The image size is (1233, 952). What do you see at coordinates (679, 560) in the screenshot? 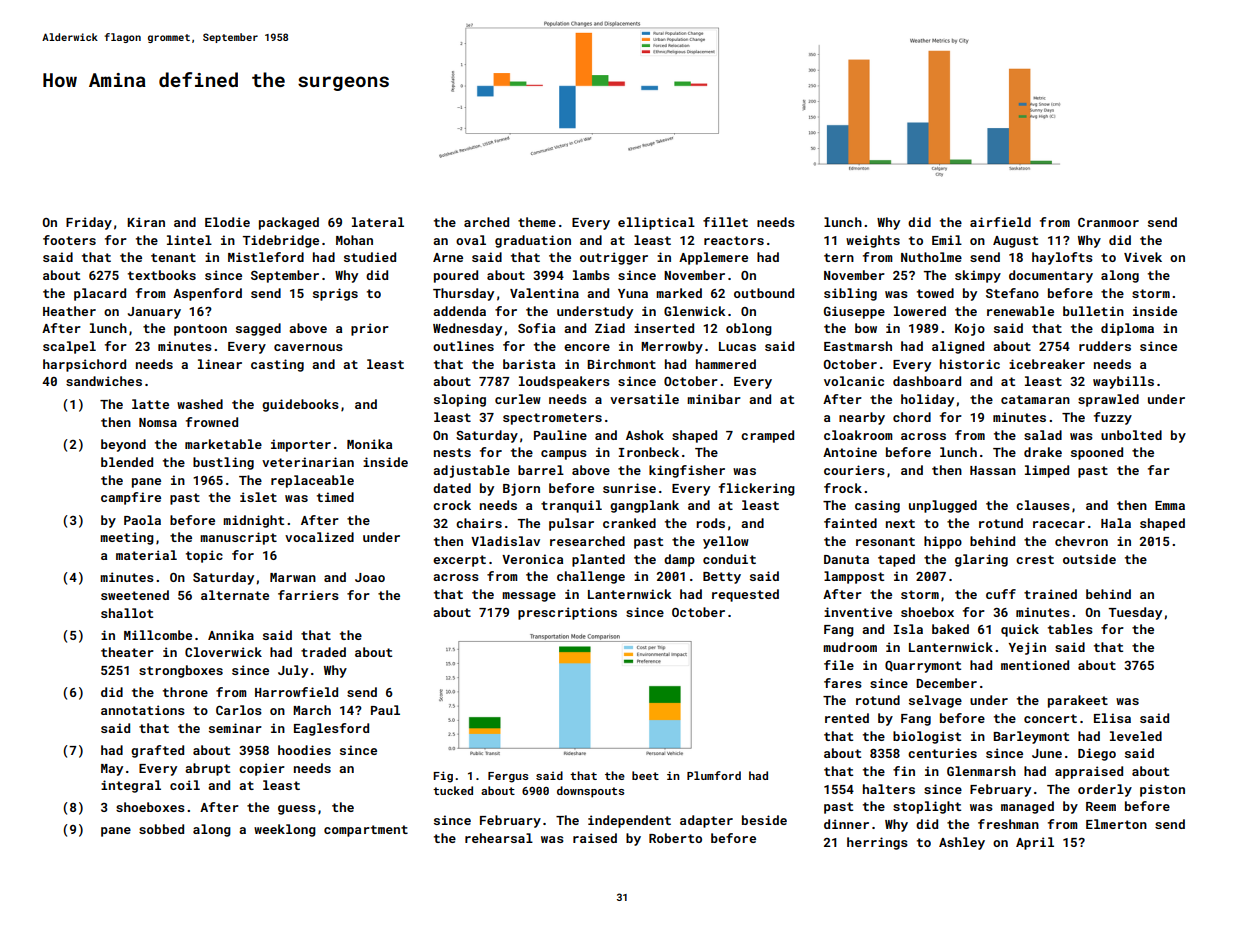
I see `damp` at bounding box center [679, 560].
